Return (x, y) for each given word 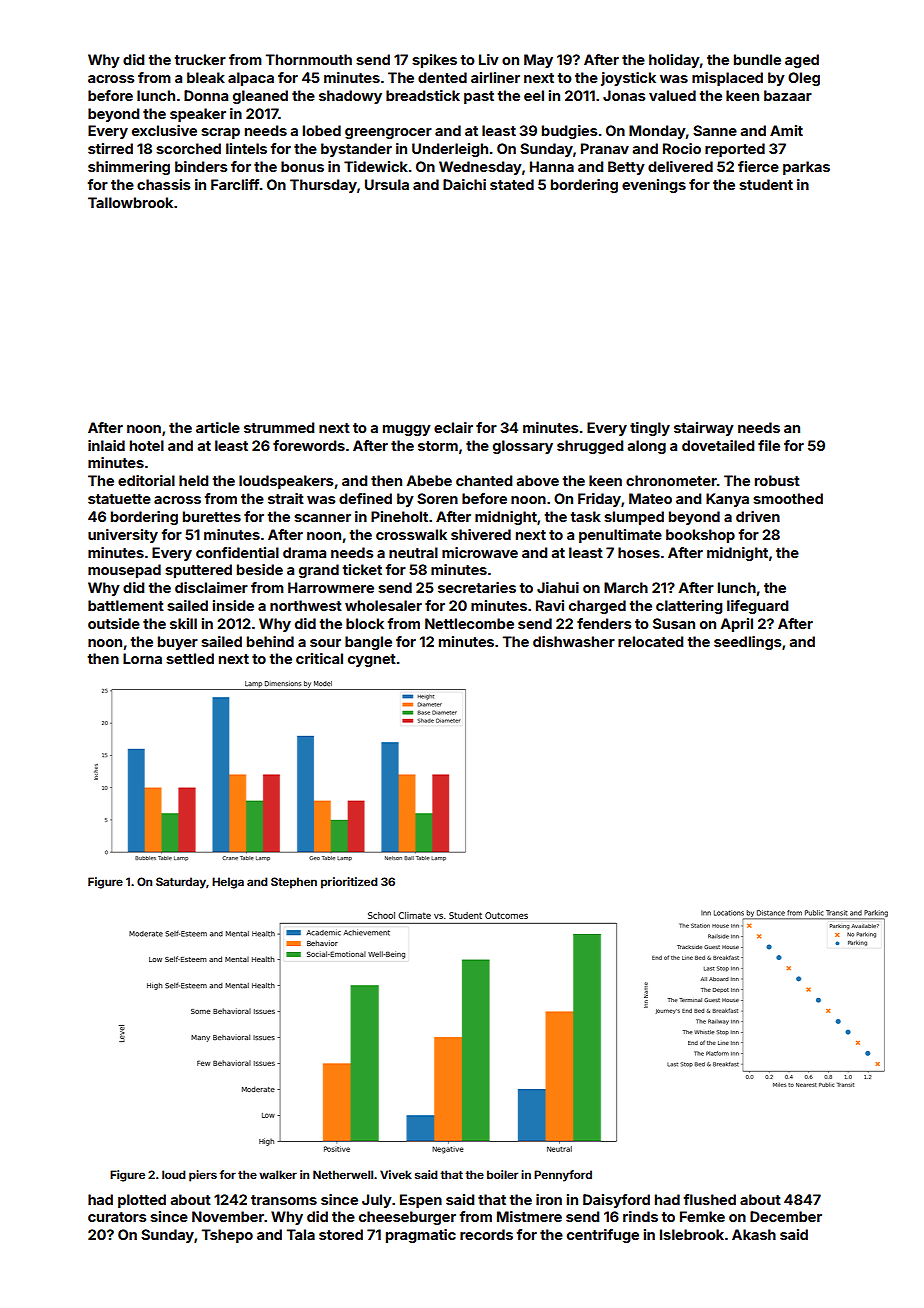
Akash (754, 1234)
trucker (200, 59)
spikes (434, 61)
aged (802, 61)
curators (117, 1217)
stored (341, 1234)
